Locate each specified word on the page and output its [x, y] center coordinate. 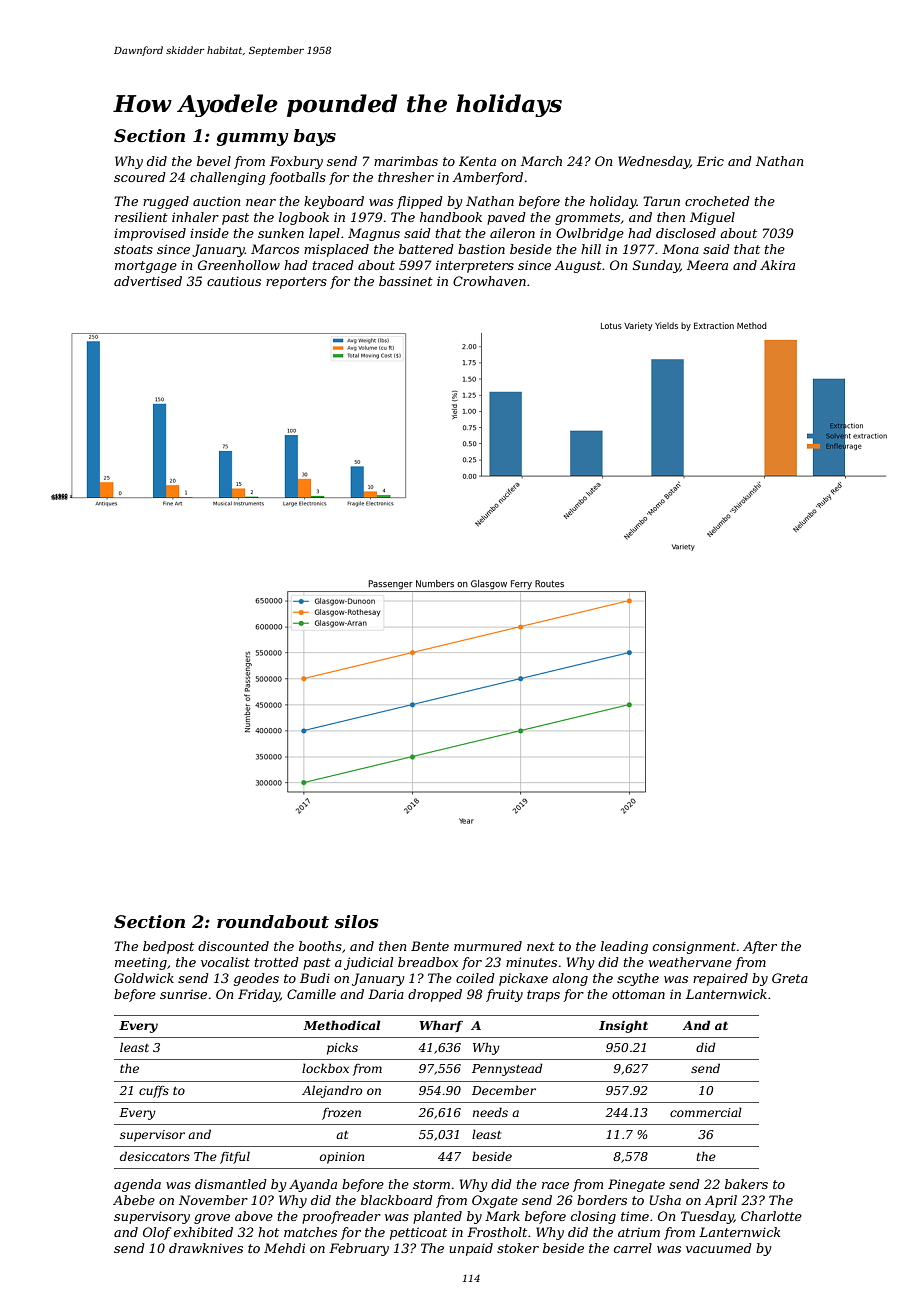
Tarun [661, 201]
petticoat [418, 1233]
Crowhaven [489, 281]
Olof [157, 1233]
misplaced [336, 250]
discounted [233, 946]
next [541, 946]
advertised [148, 281]
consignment [694, 947]
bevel [214, 161]
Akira [777, 265]
